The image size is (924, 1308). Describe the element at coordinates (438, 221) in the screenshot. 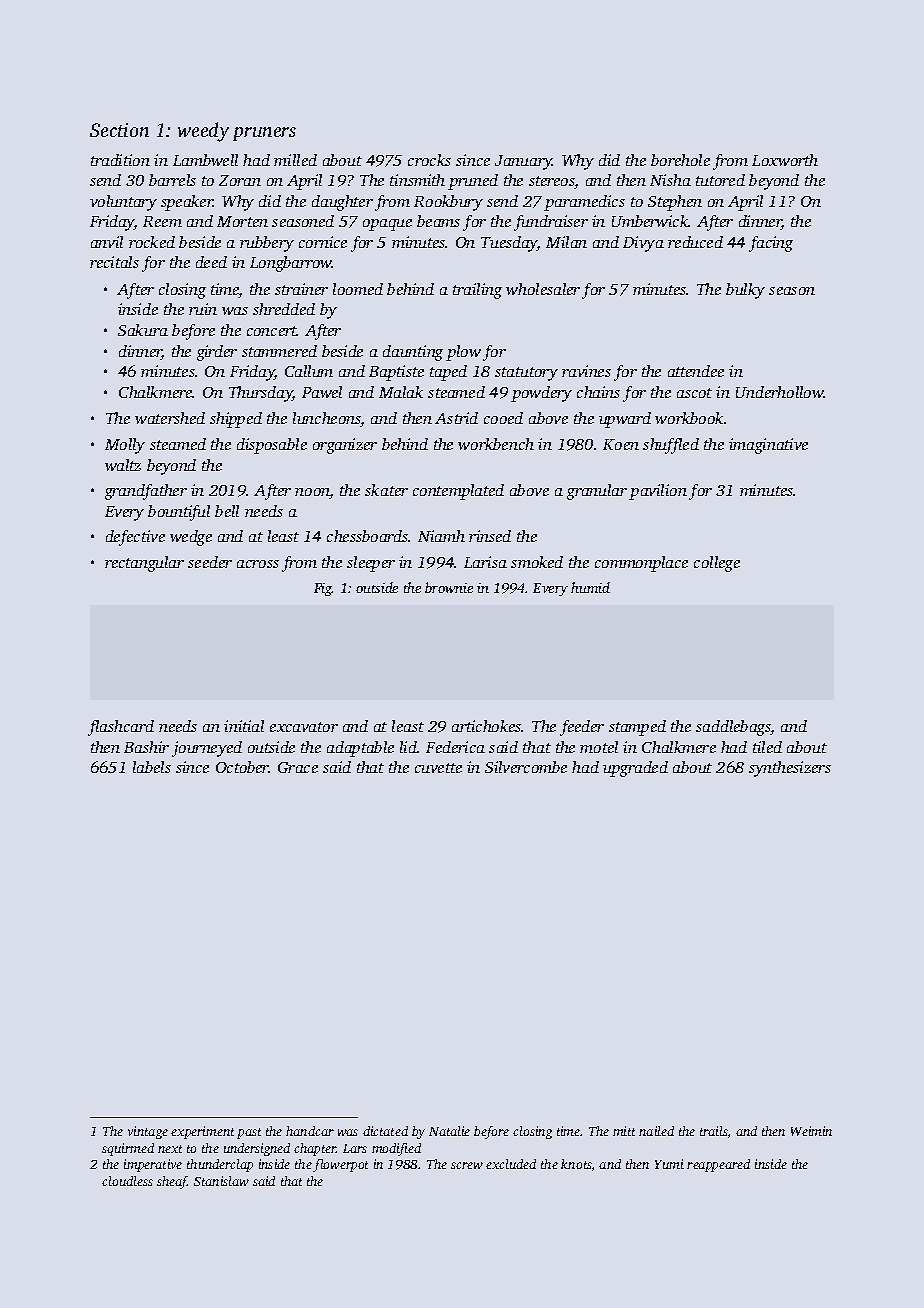

I see `beams` at that location.
